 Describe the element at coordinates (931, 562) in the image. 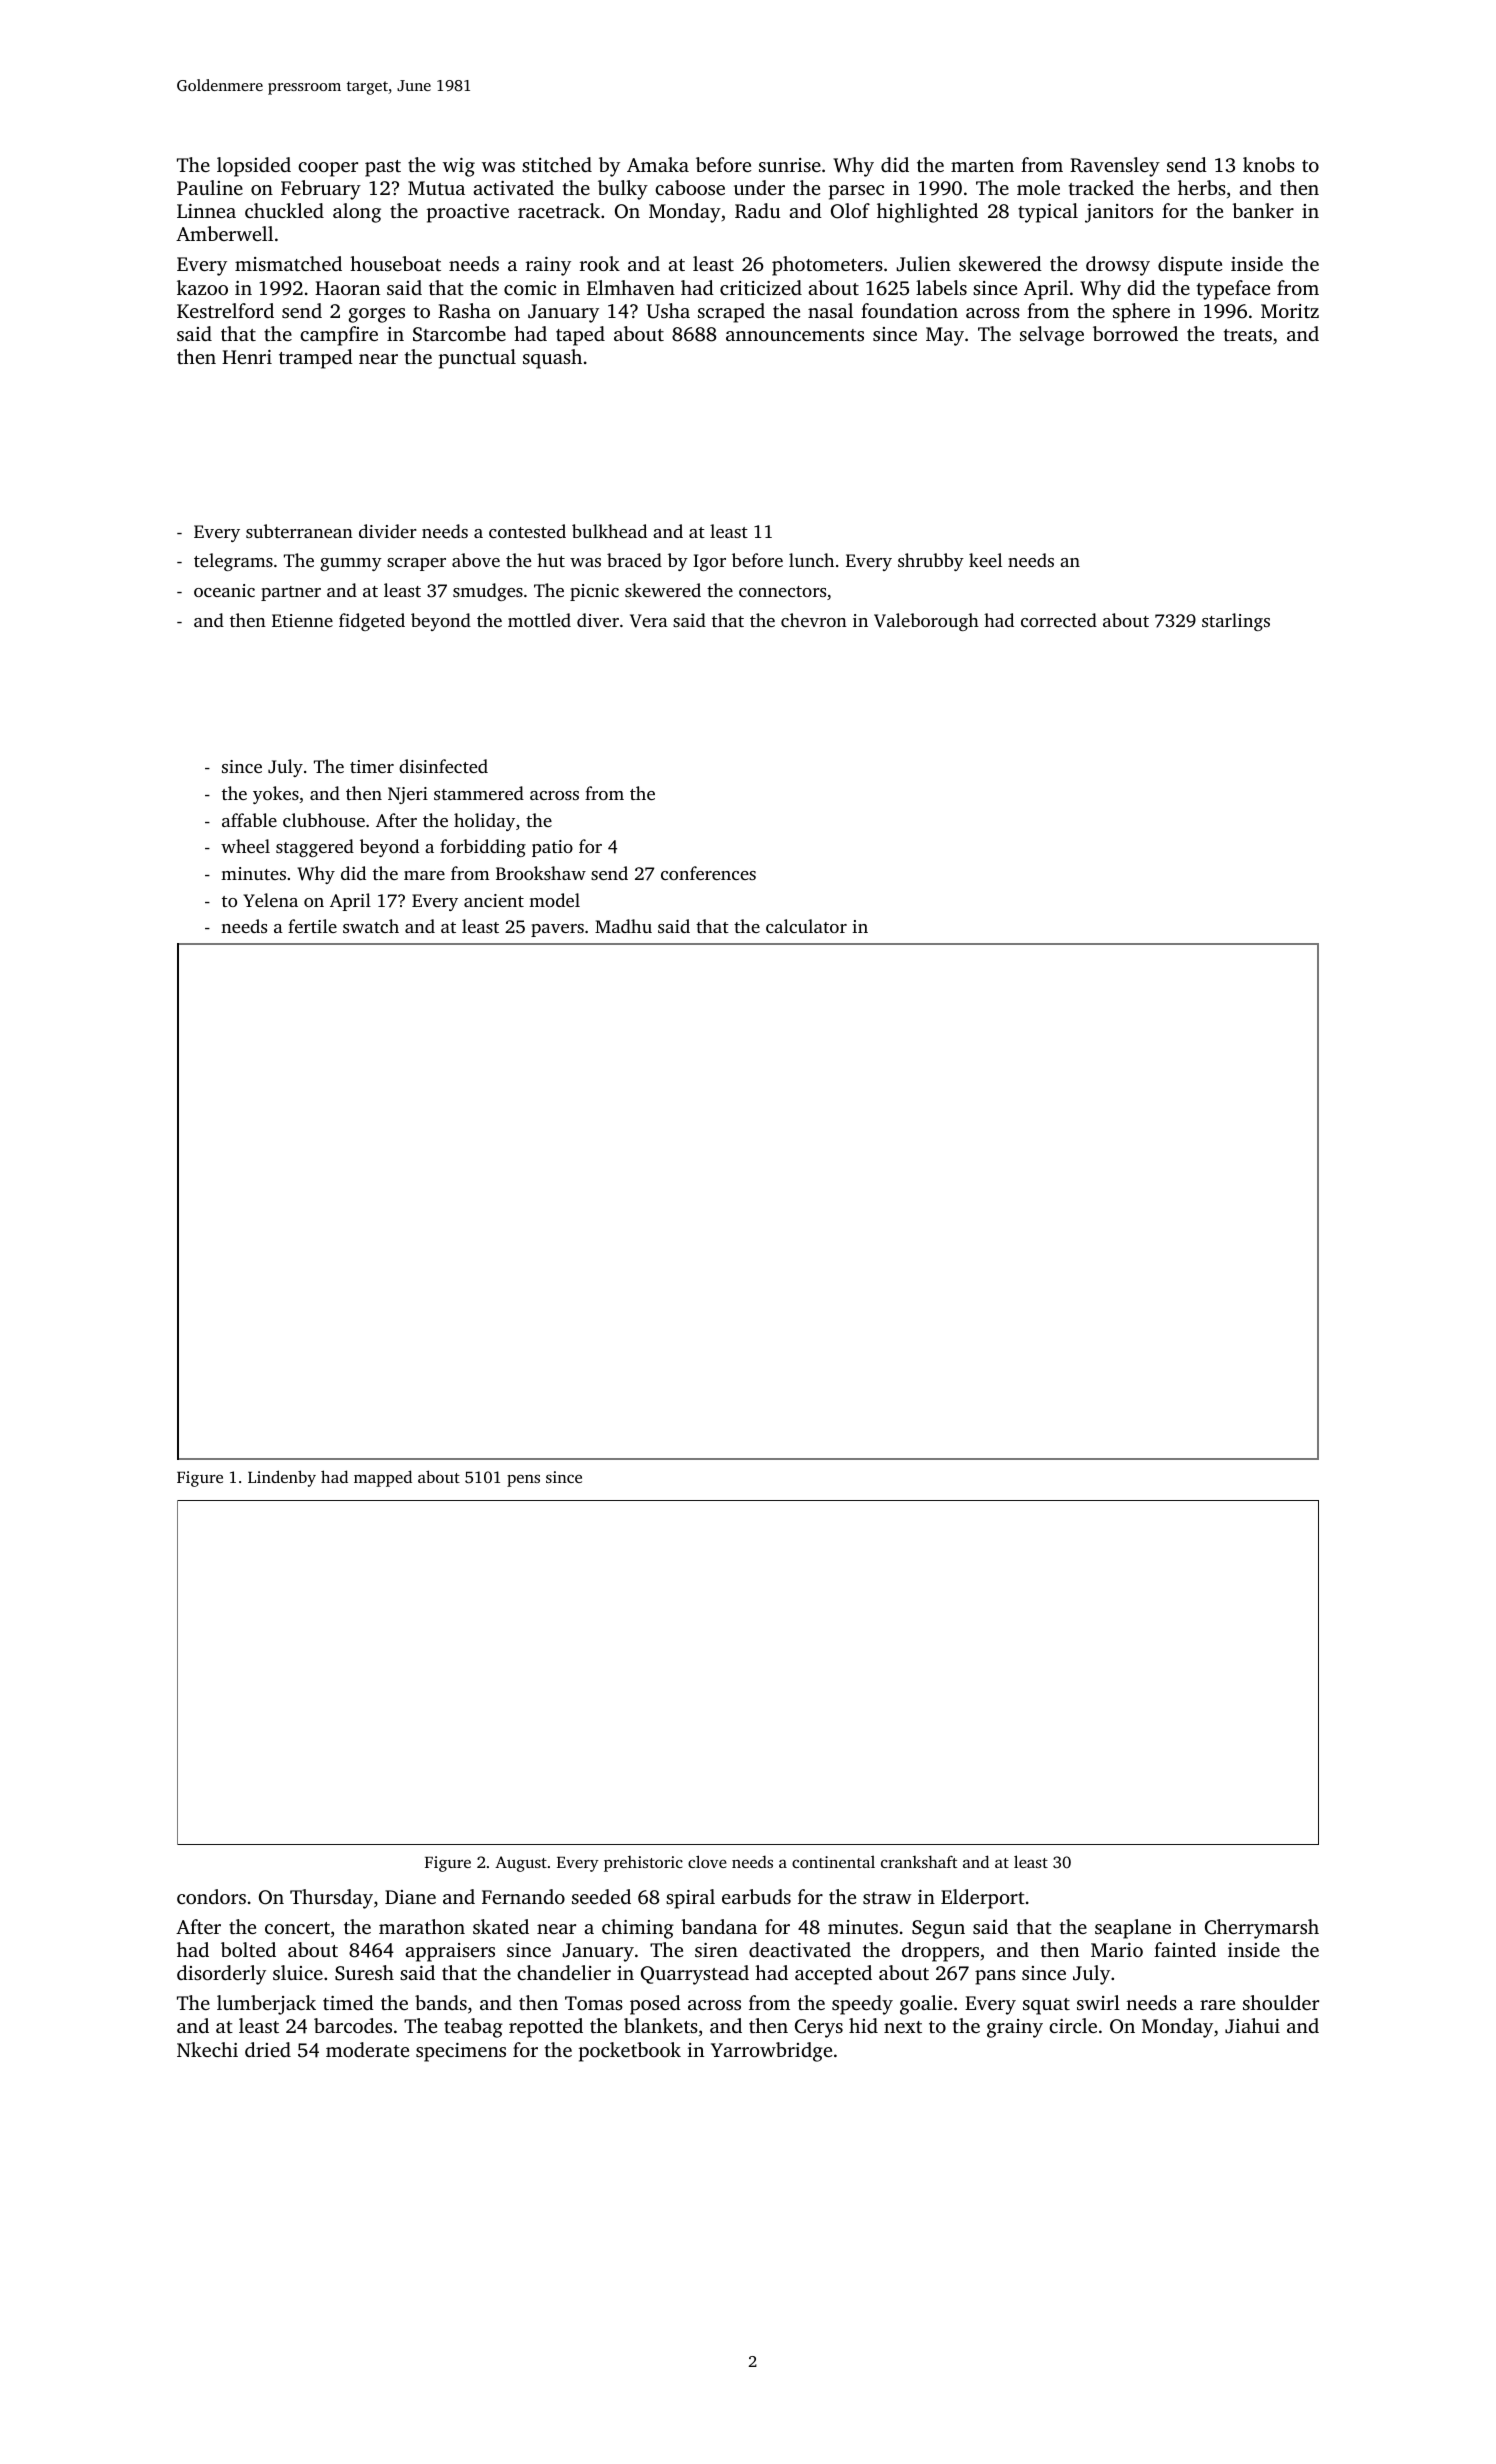

I see `shrubby` at that location.
